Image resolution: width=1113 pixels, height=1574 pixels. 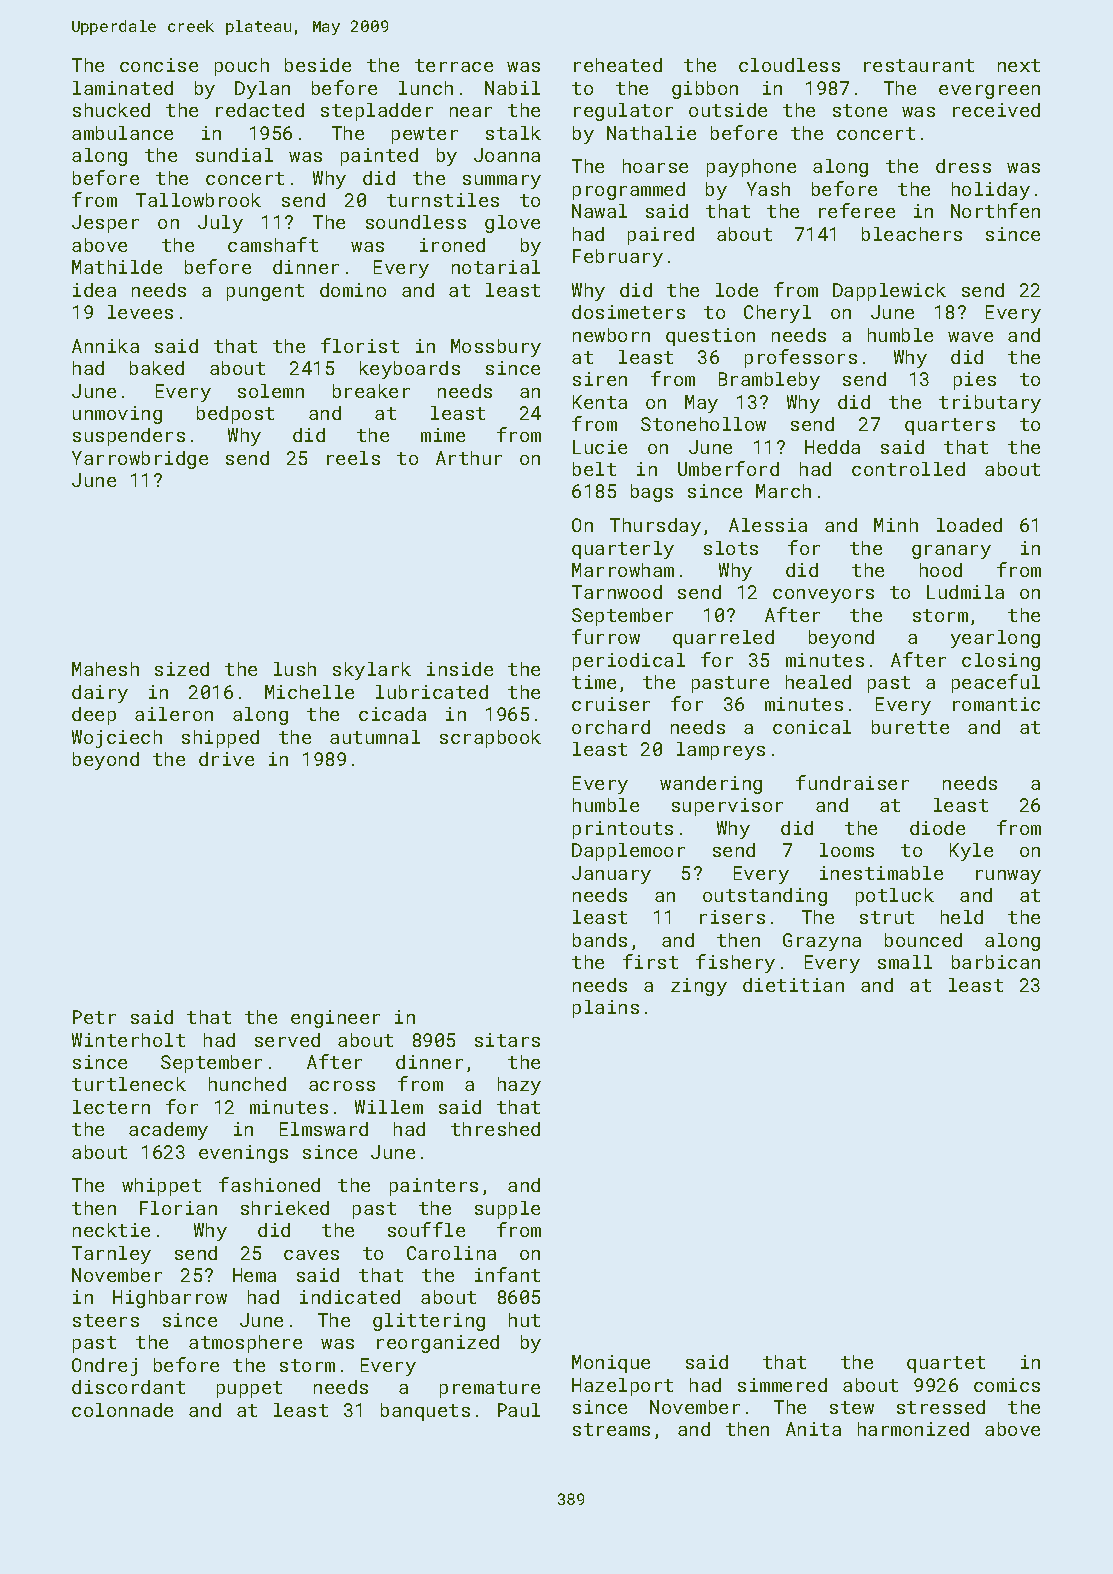 I want to click on loaded, so click(x=969, y=525).
